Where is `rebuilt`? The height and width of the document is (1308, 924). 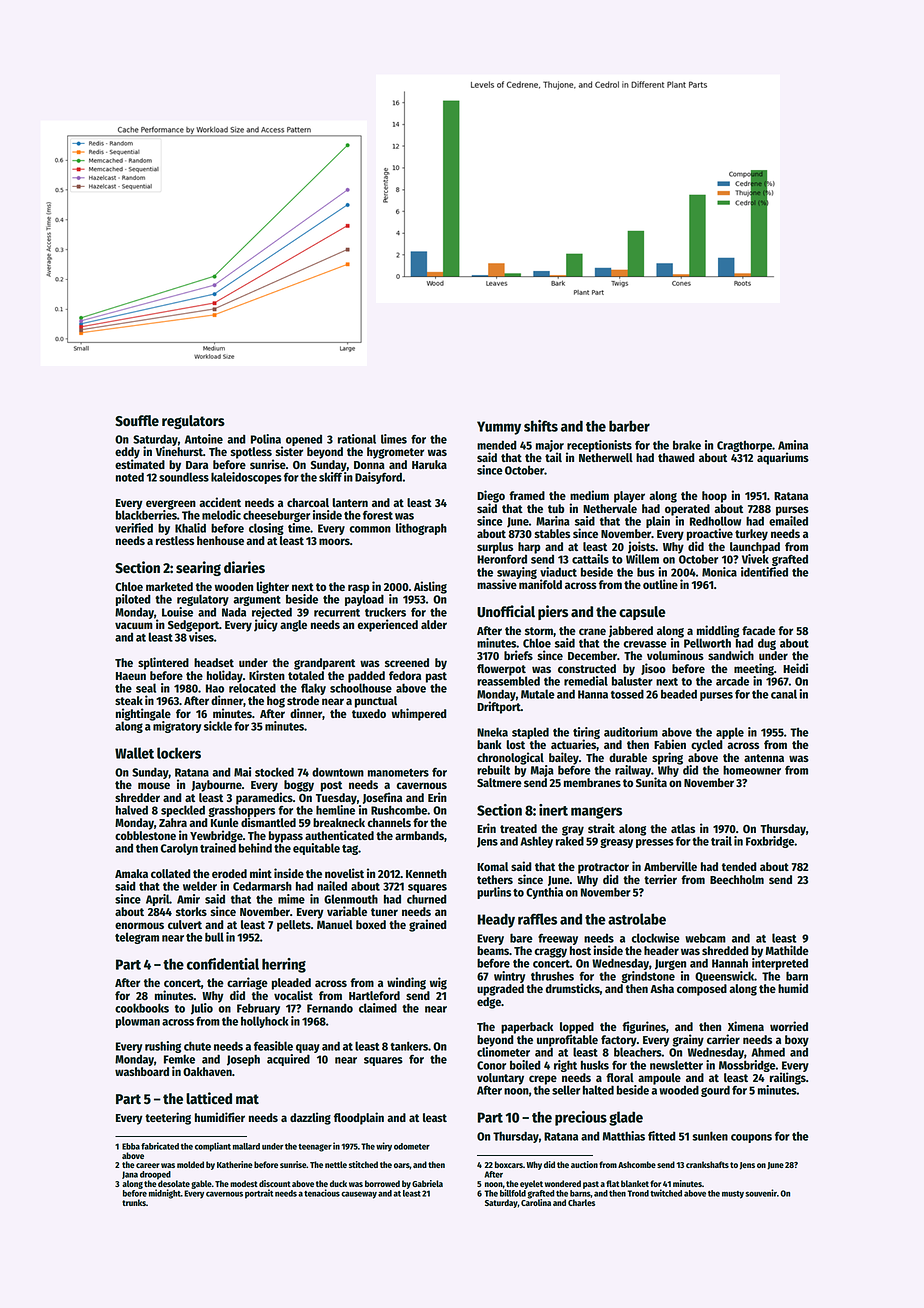 rebuilt is located at coordinates (493, 770).
